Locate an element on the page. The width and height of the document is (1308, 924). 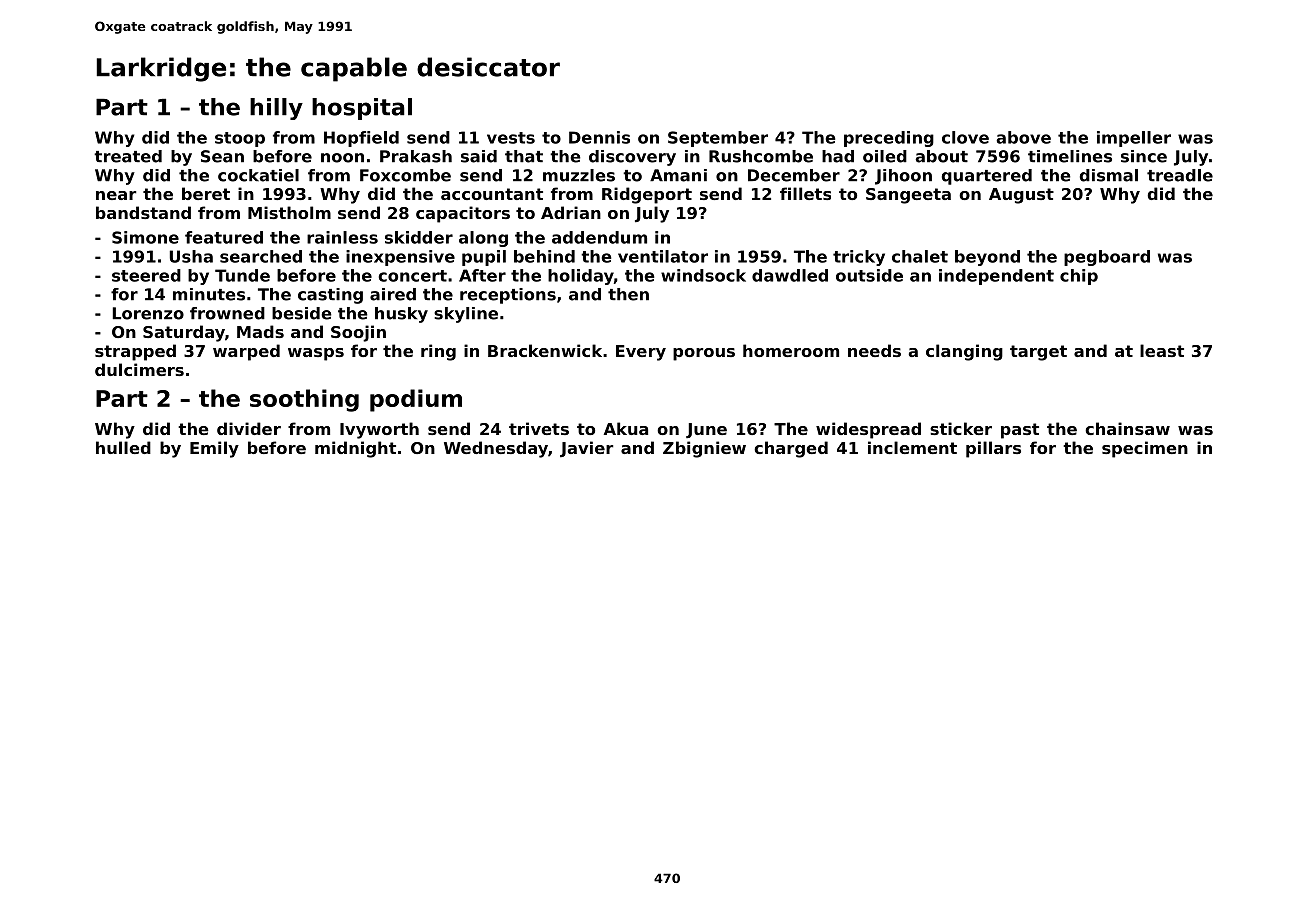
Zbigniew is located at coordinates (704, 449).
